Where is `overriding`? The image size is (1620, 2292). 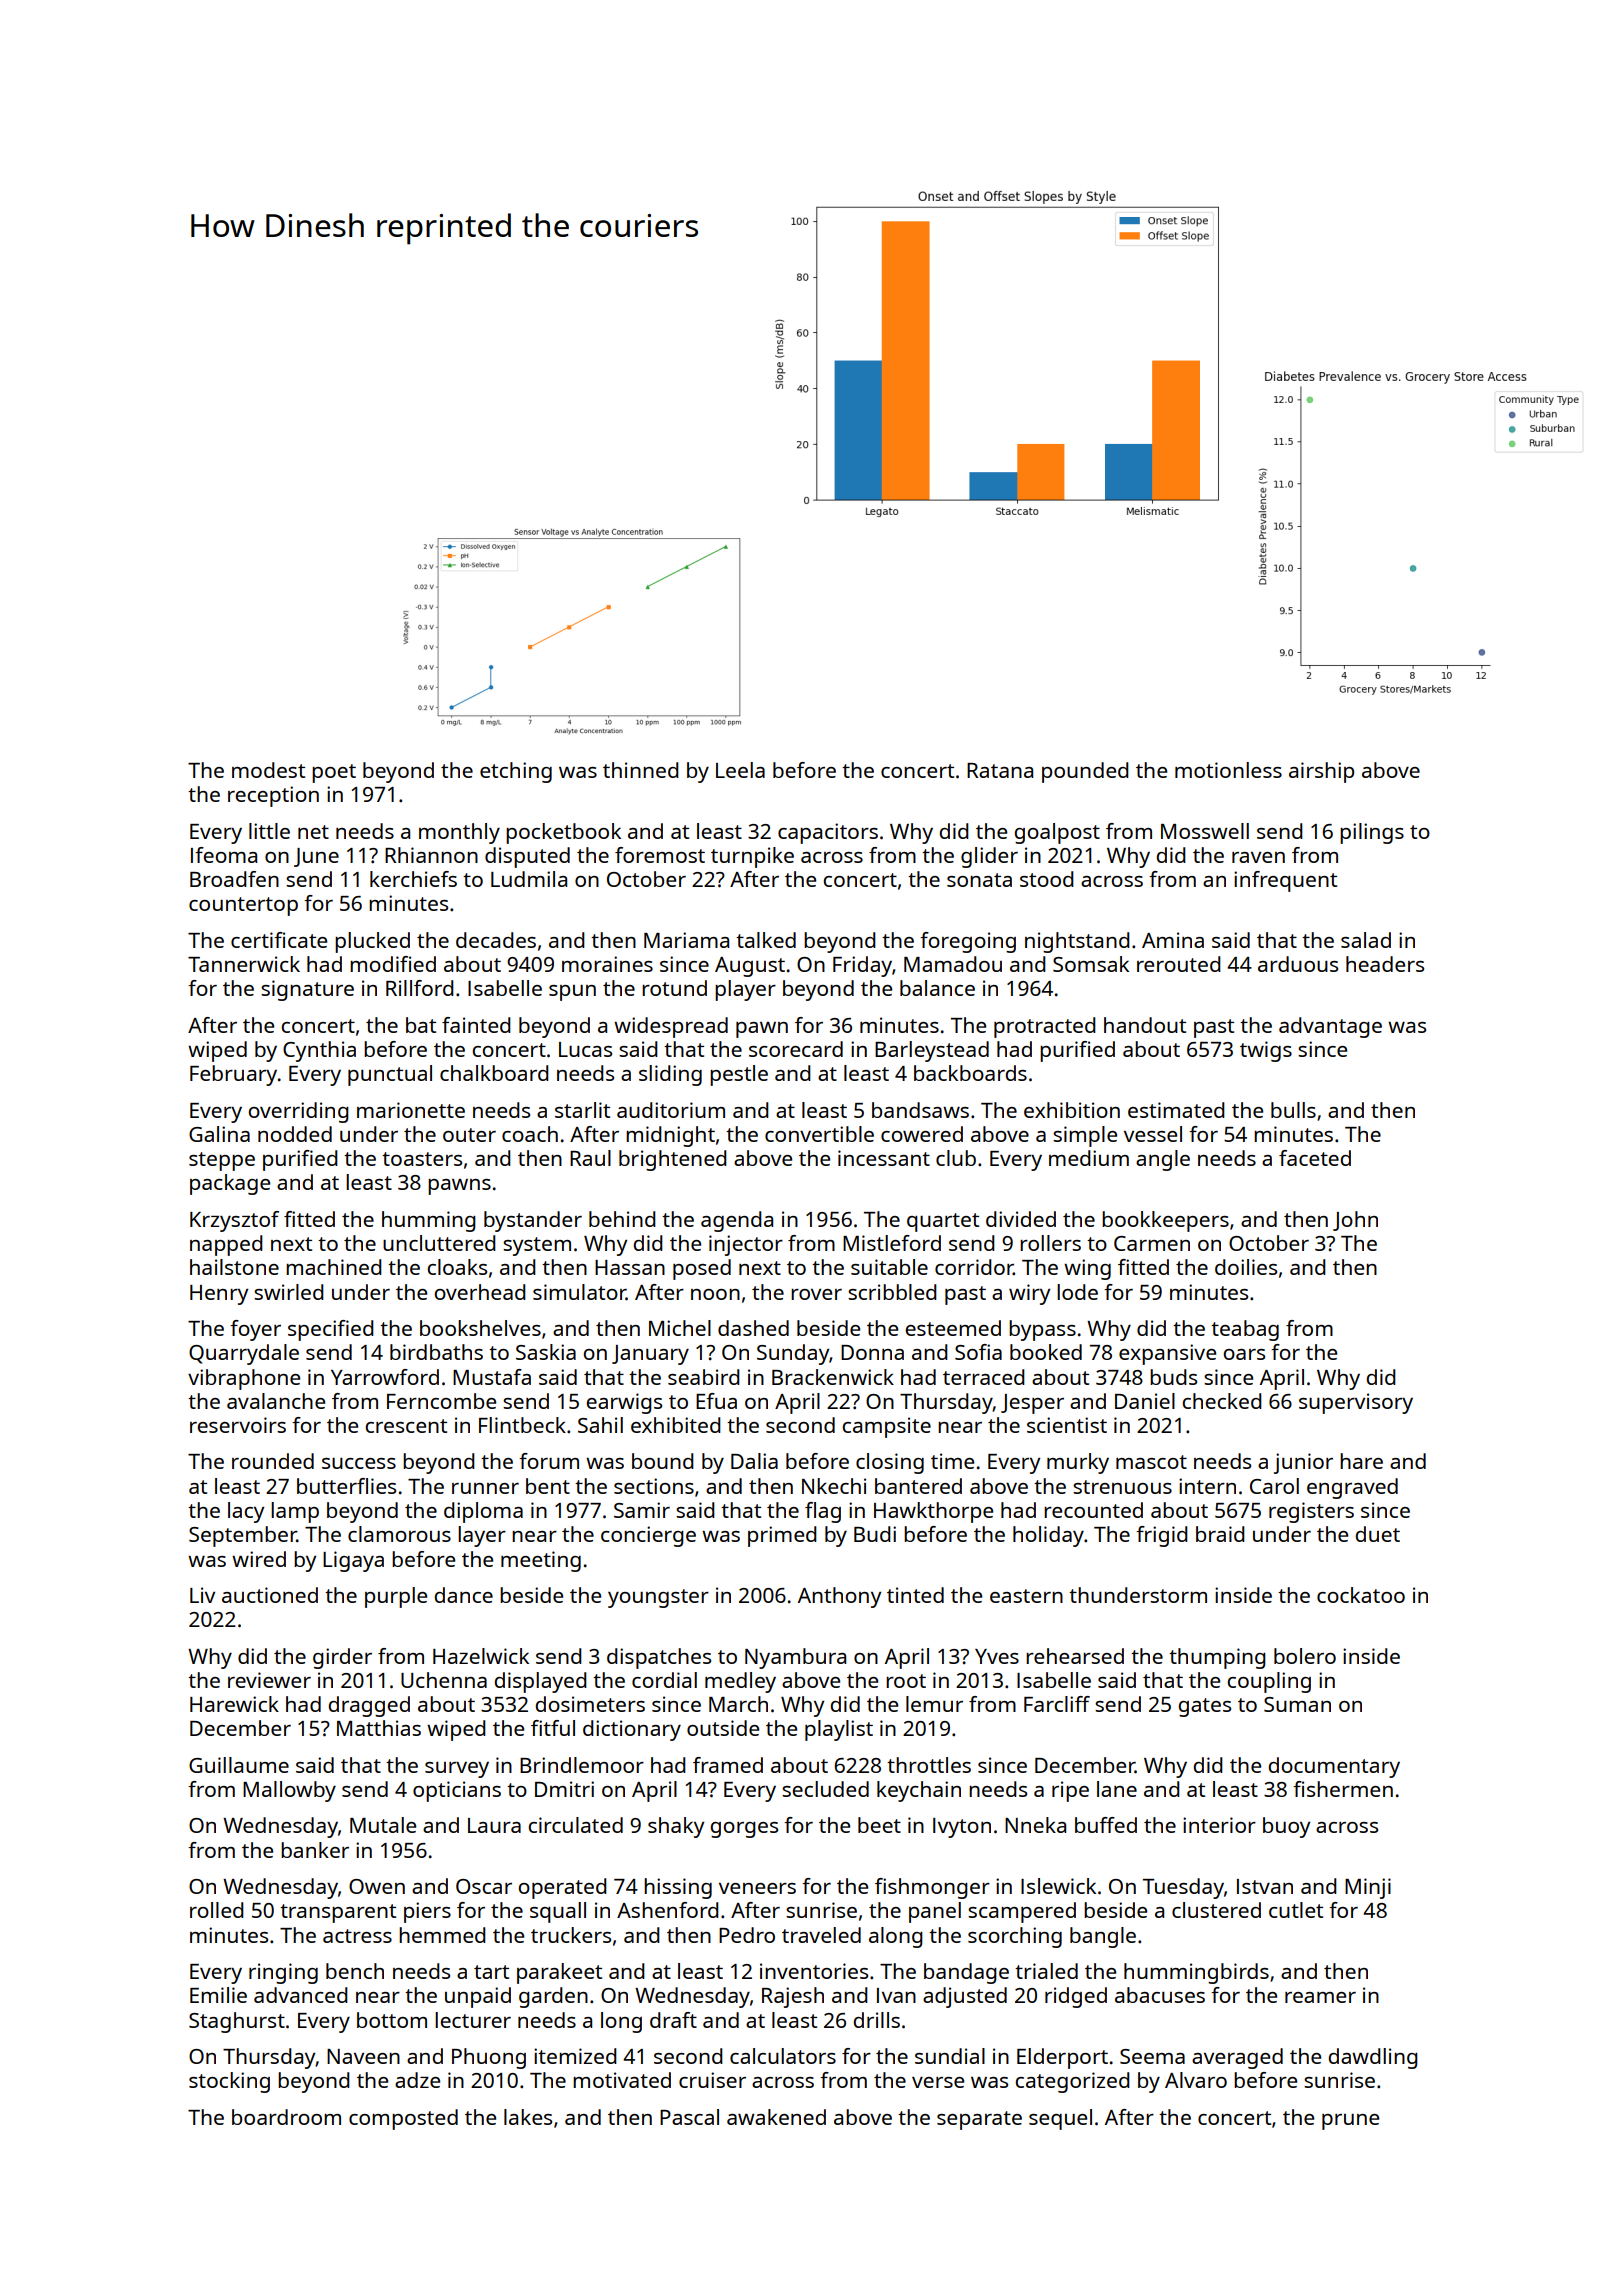
overriding is located at coordinates (298, 1112).
